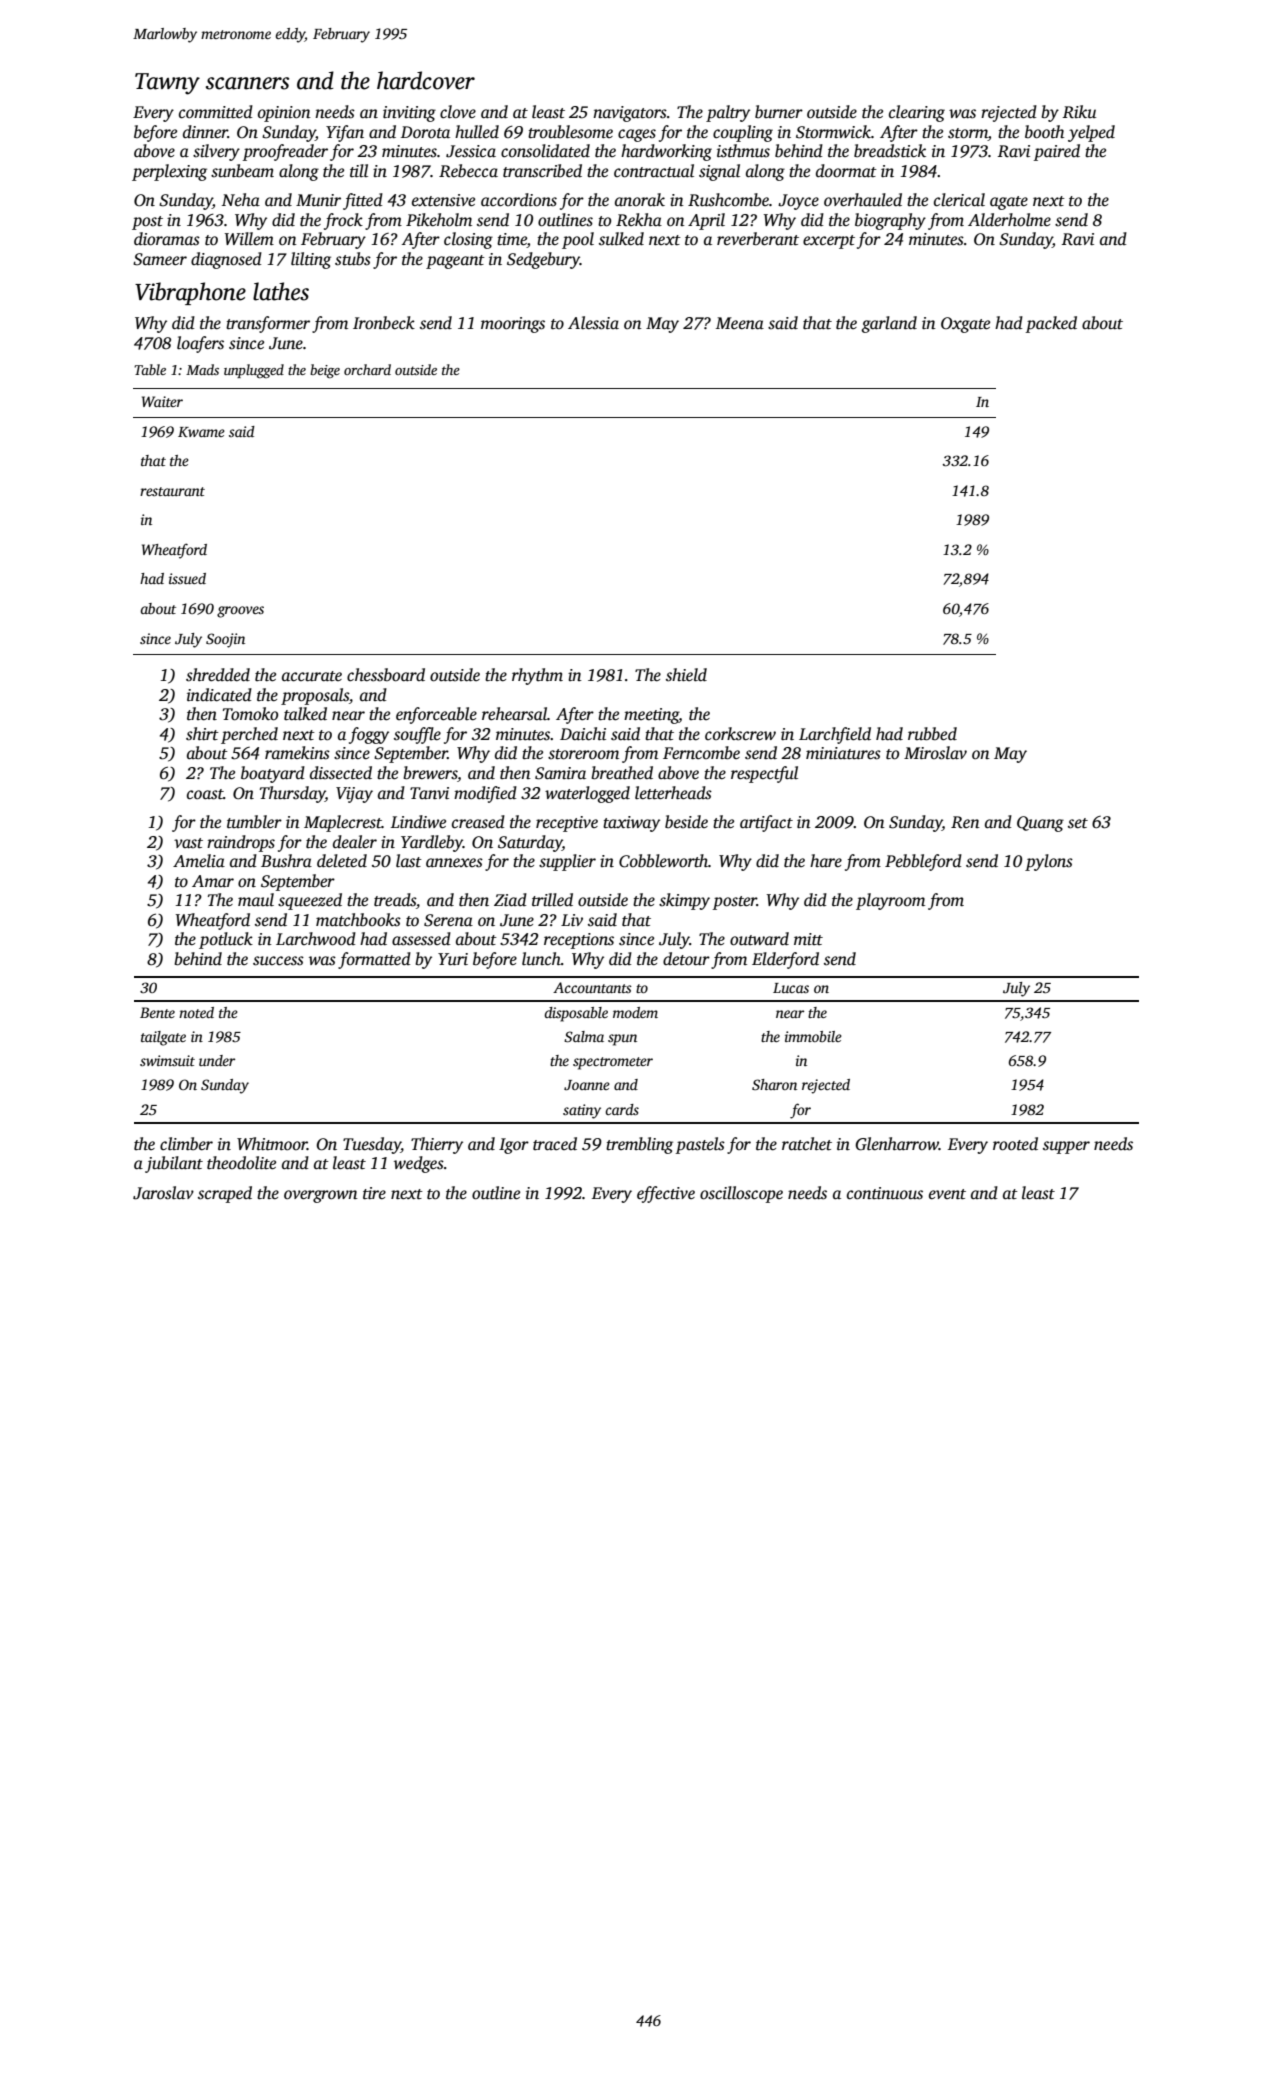 The height and width of the image is (2096, 1272). What do you see at coordinates (764, 774) in the image?
I see `respectful` at bounding box center [764, 774].
